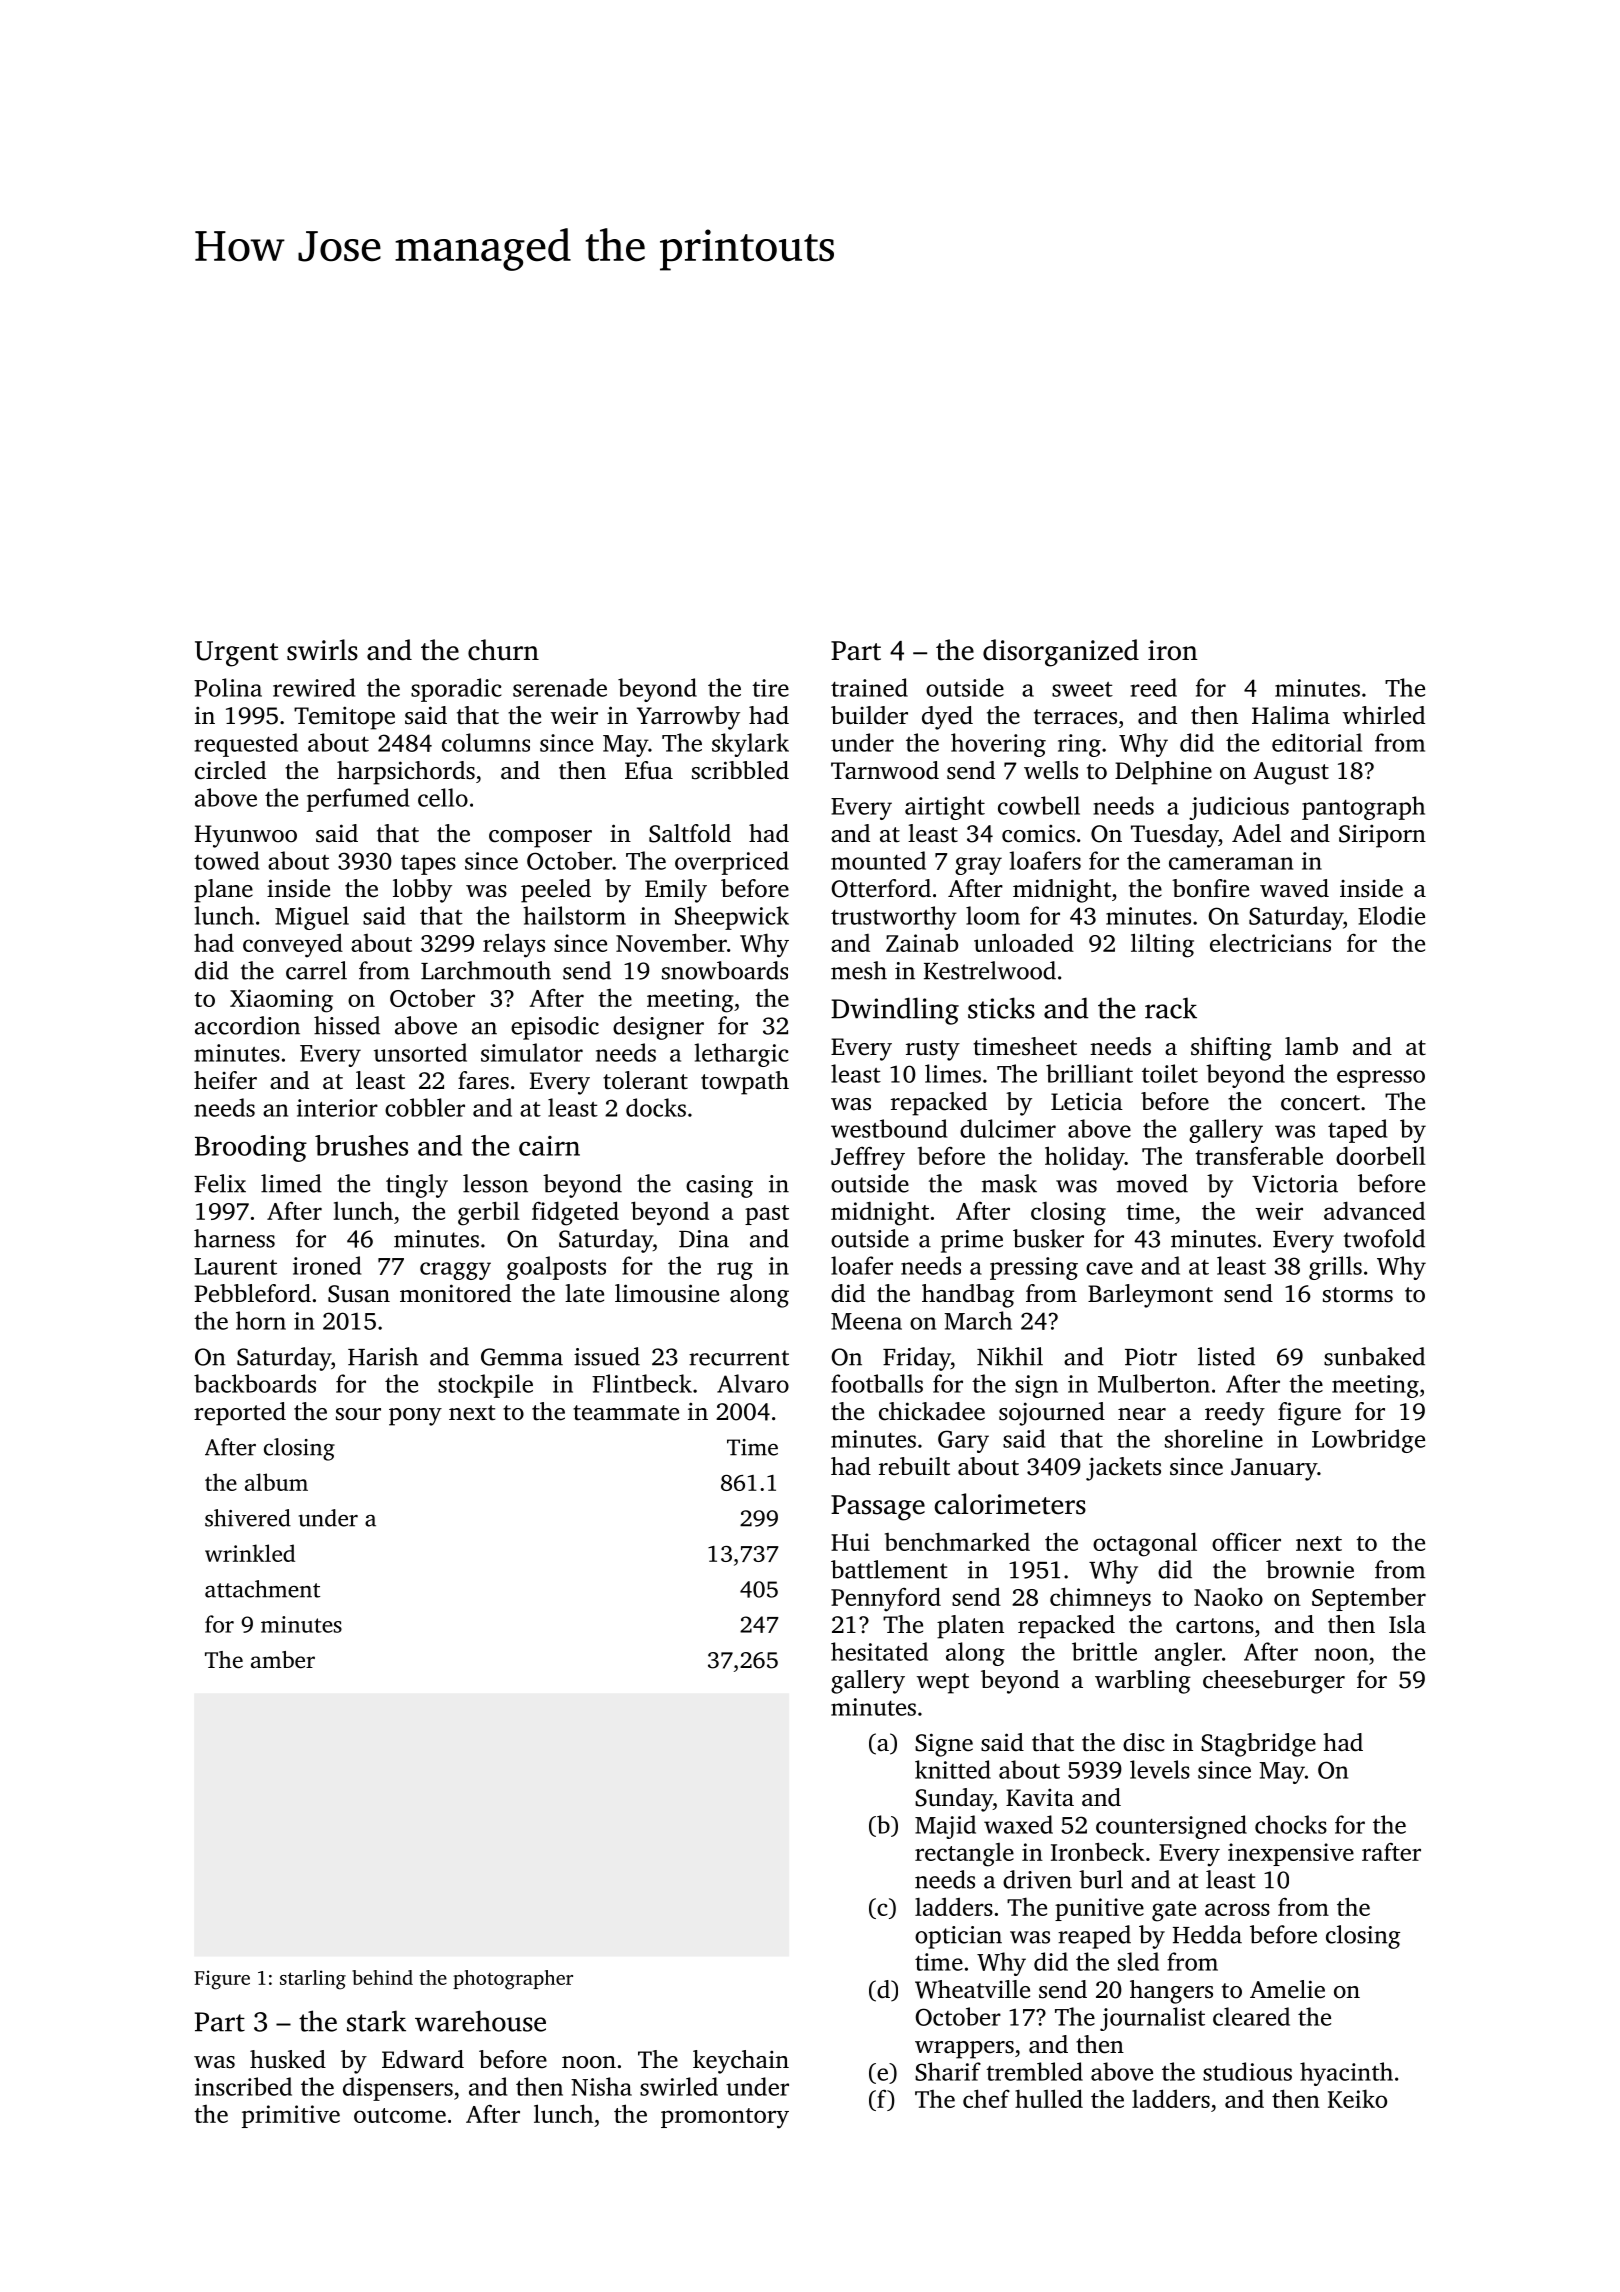 This document has width=1620, height=2292. Describe the element at coordinates (725, 2118) in the document. I see `promontory` at that location.
